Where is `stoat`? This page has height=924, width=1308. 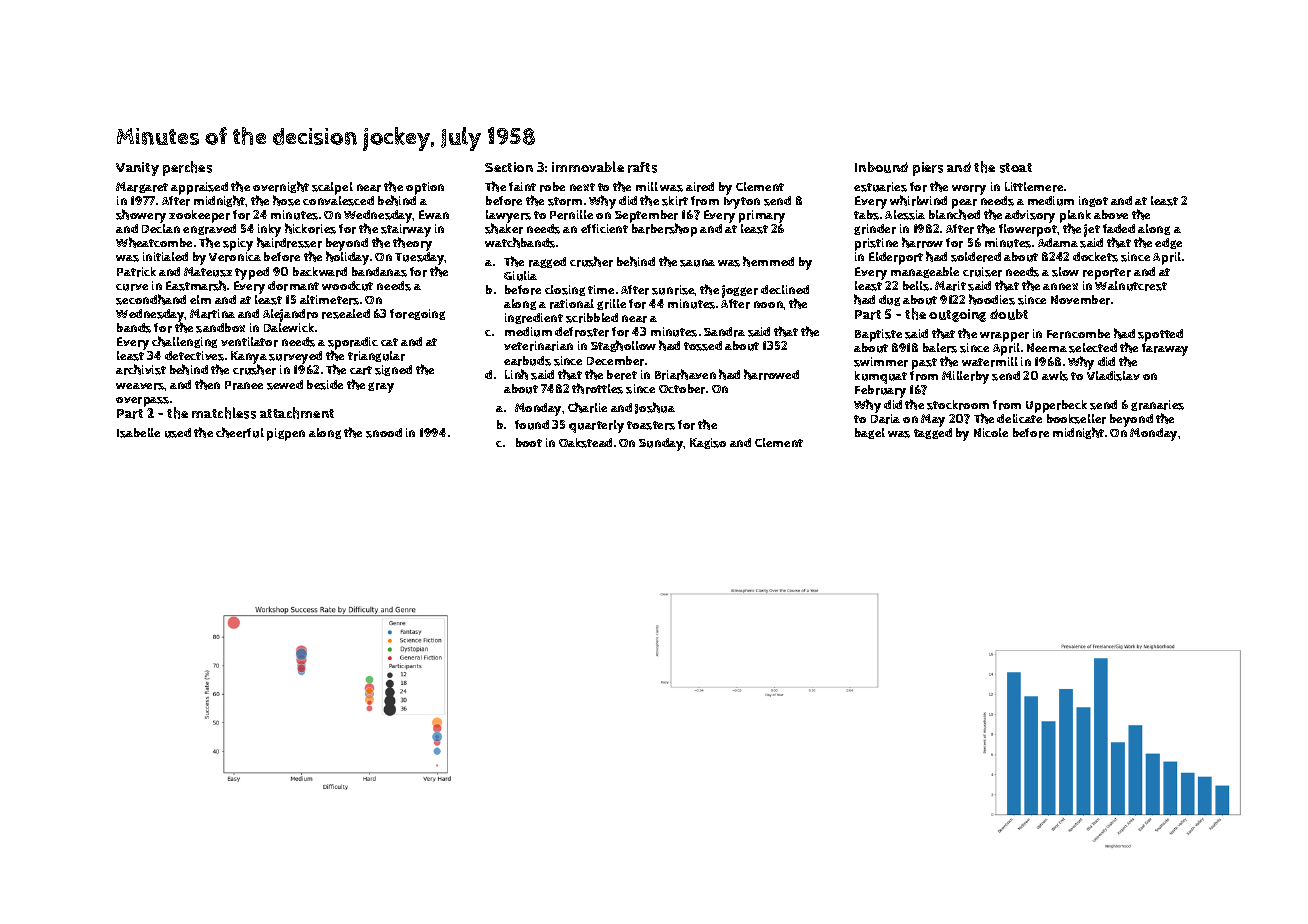 stoat is located at coordinates (1016, 168).
